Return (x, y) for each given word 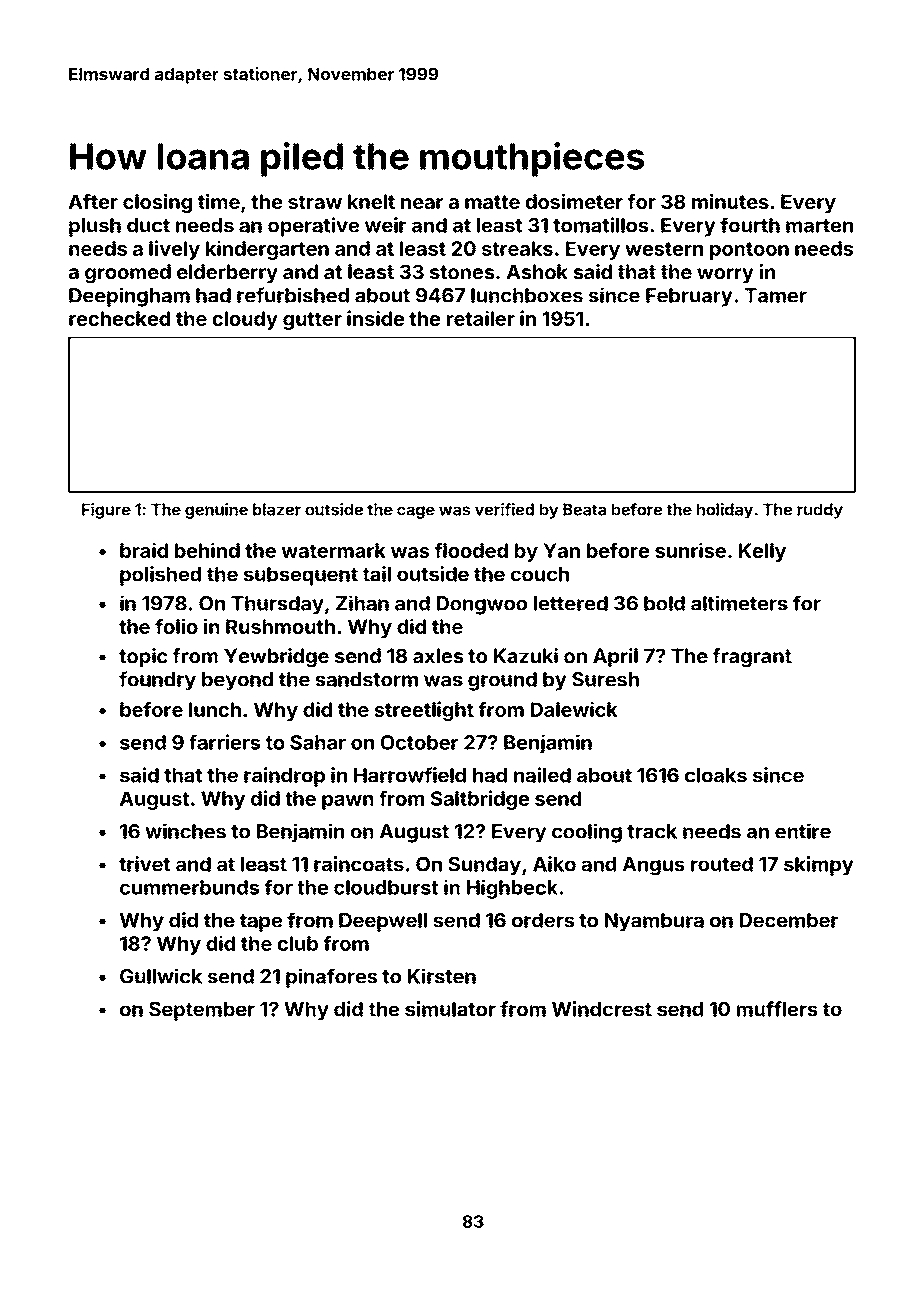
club (298, 943)
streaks (517, 248)
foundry (157, 681)
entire (803, 831)
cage (416, 512)
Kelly (762, 552)
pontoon (749, 251)
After (93, 201)
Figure (106, 511)
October (419, 742)
